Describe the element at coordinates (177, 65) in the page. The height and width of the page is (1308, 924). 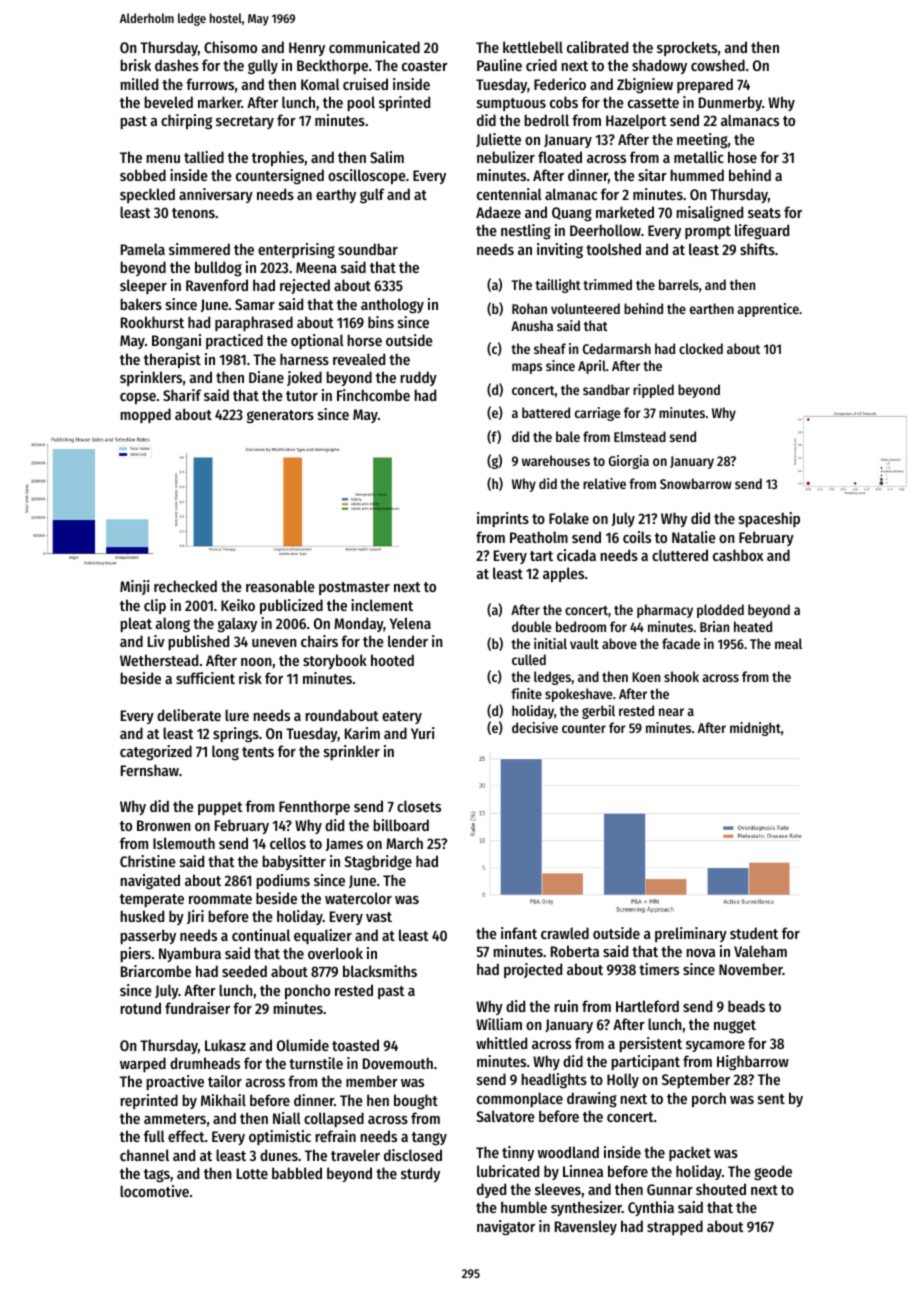
I see `dashes` at that location.
